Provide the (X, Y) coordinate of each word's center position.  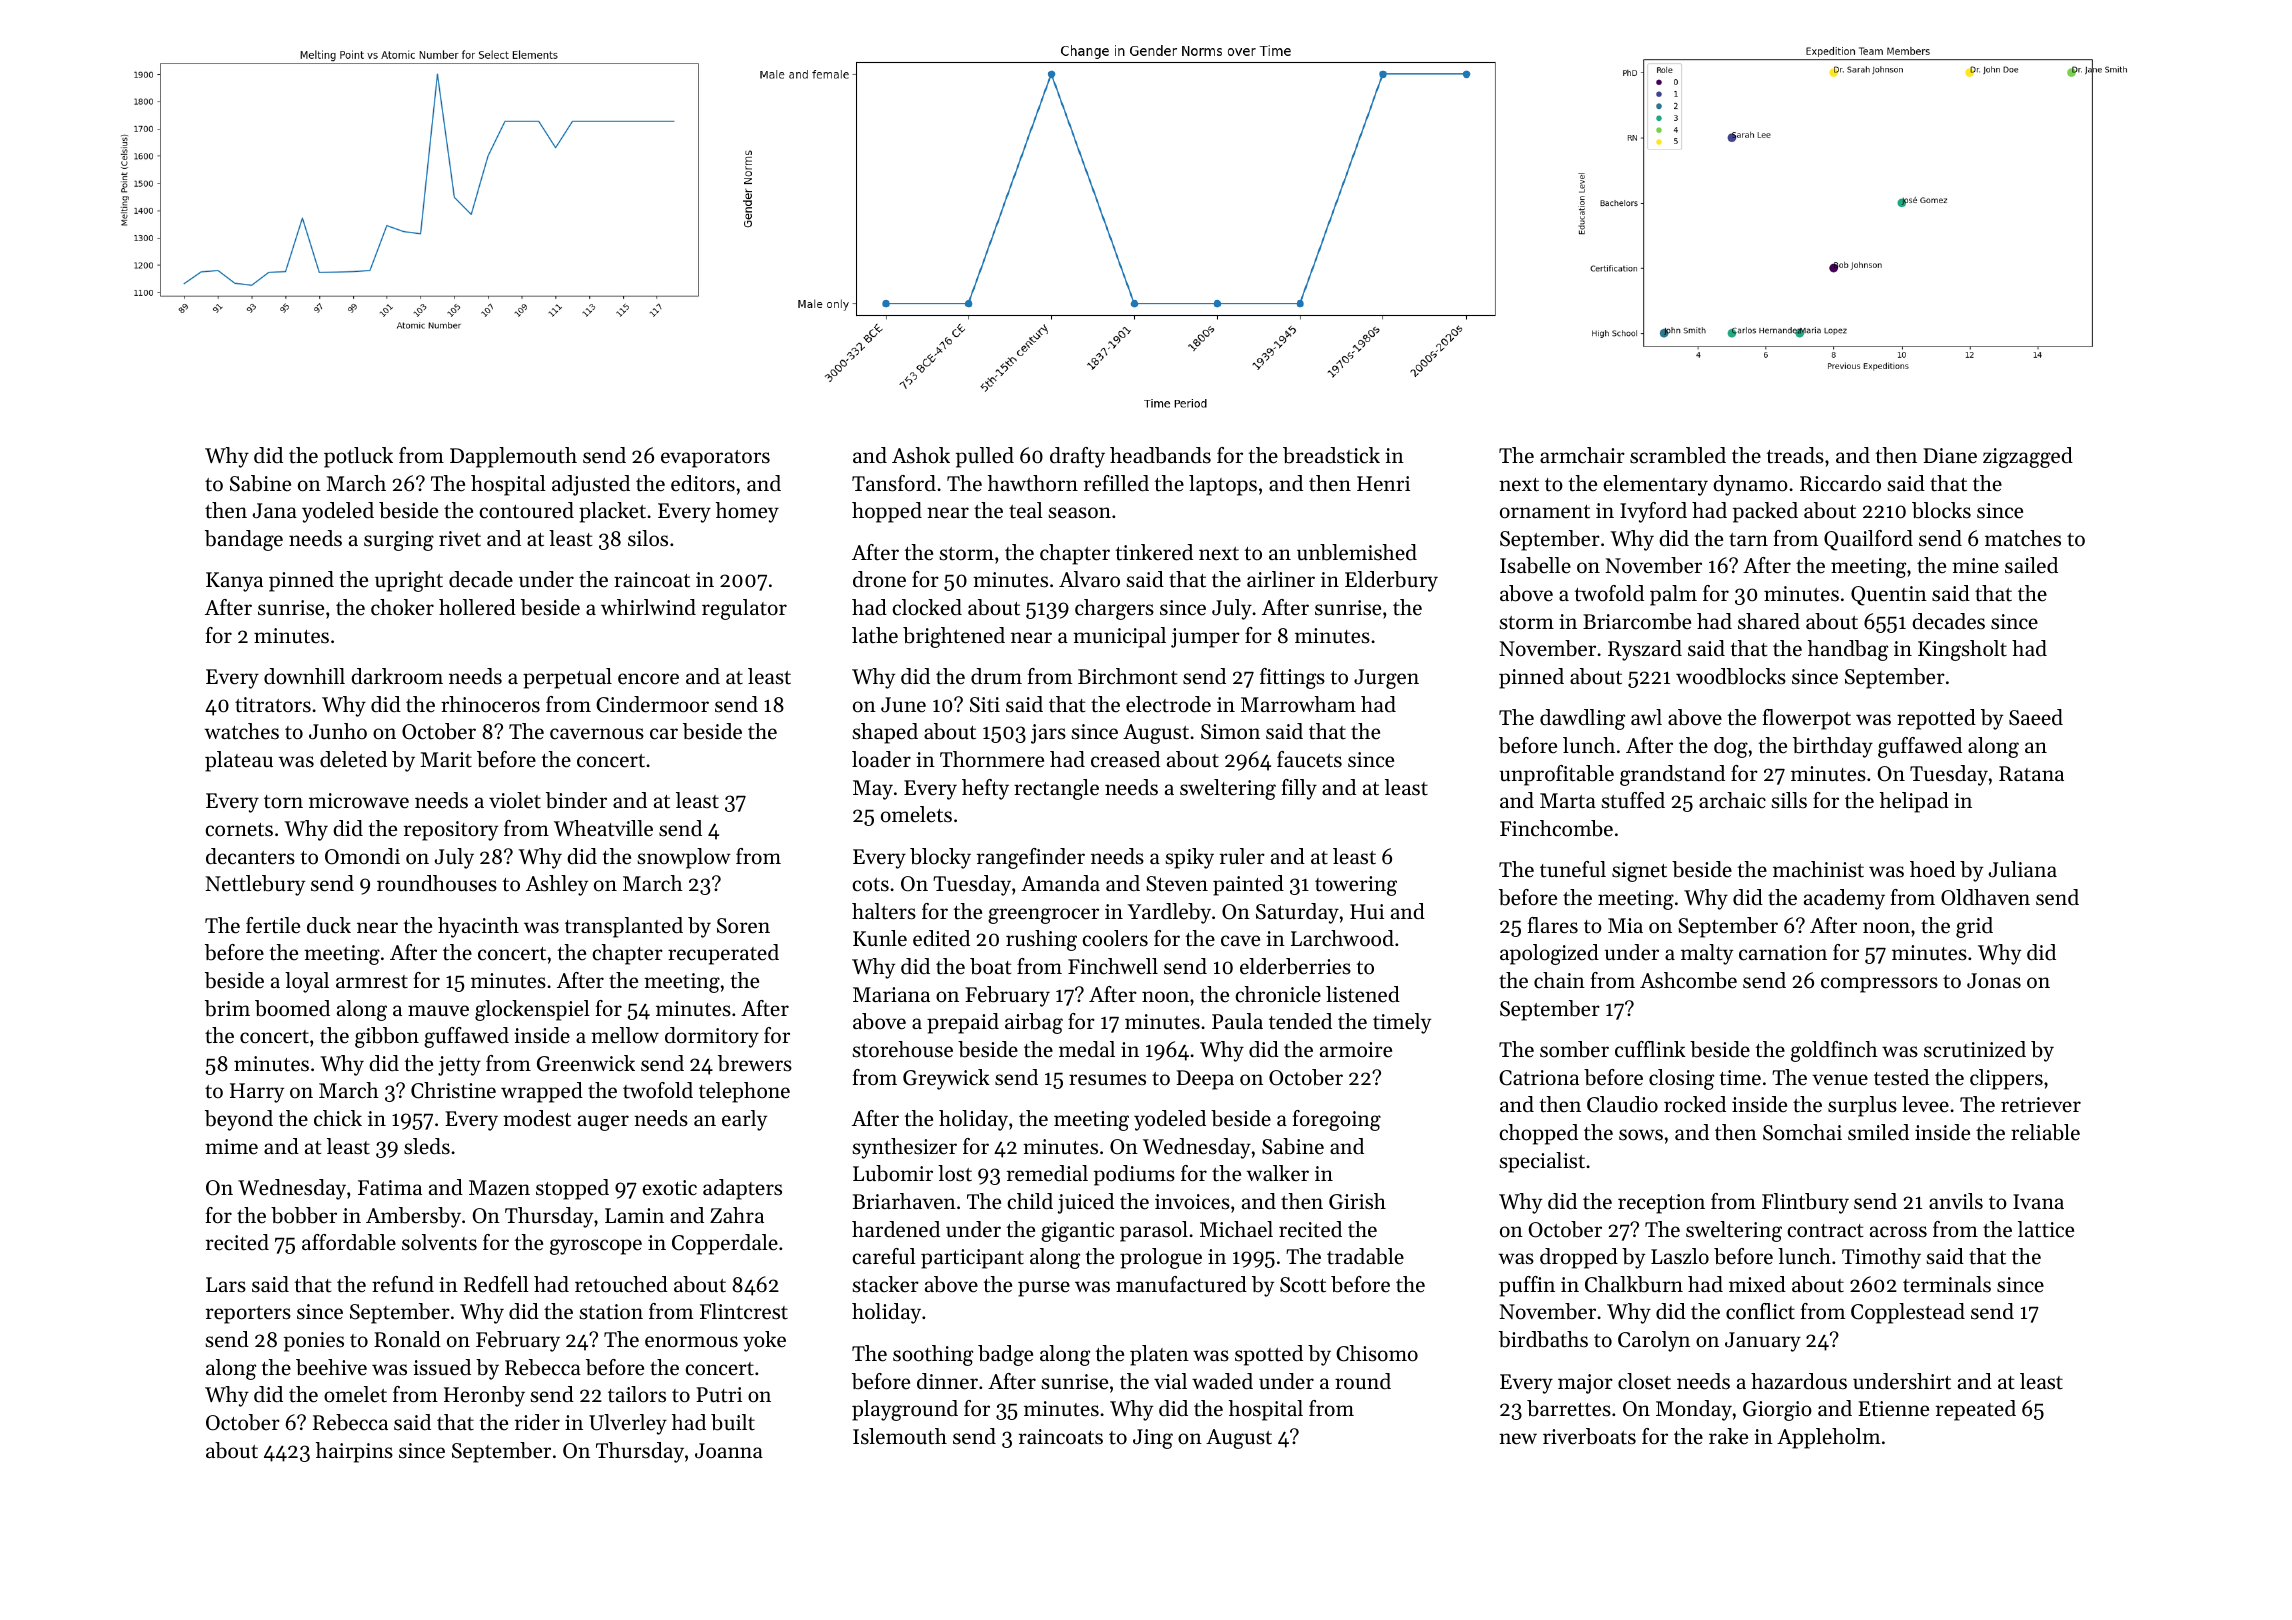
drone (879, 579)
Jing (1153, 1439)
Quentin (1889, 596)
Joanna (729, 1451)
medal (1087, 1049)
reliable (2045, 1132)
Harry (257, 1093)
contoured (526, 510)
